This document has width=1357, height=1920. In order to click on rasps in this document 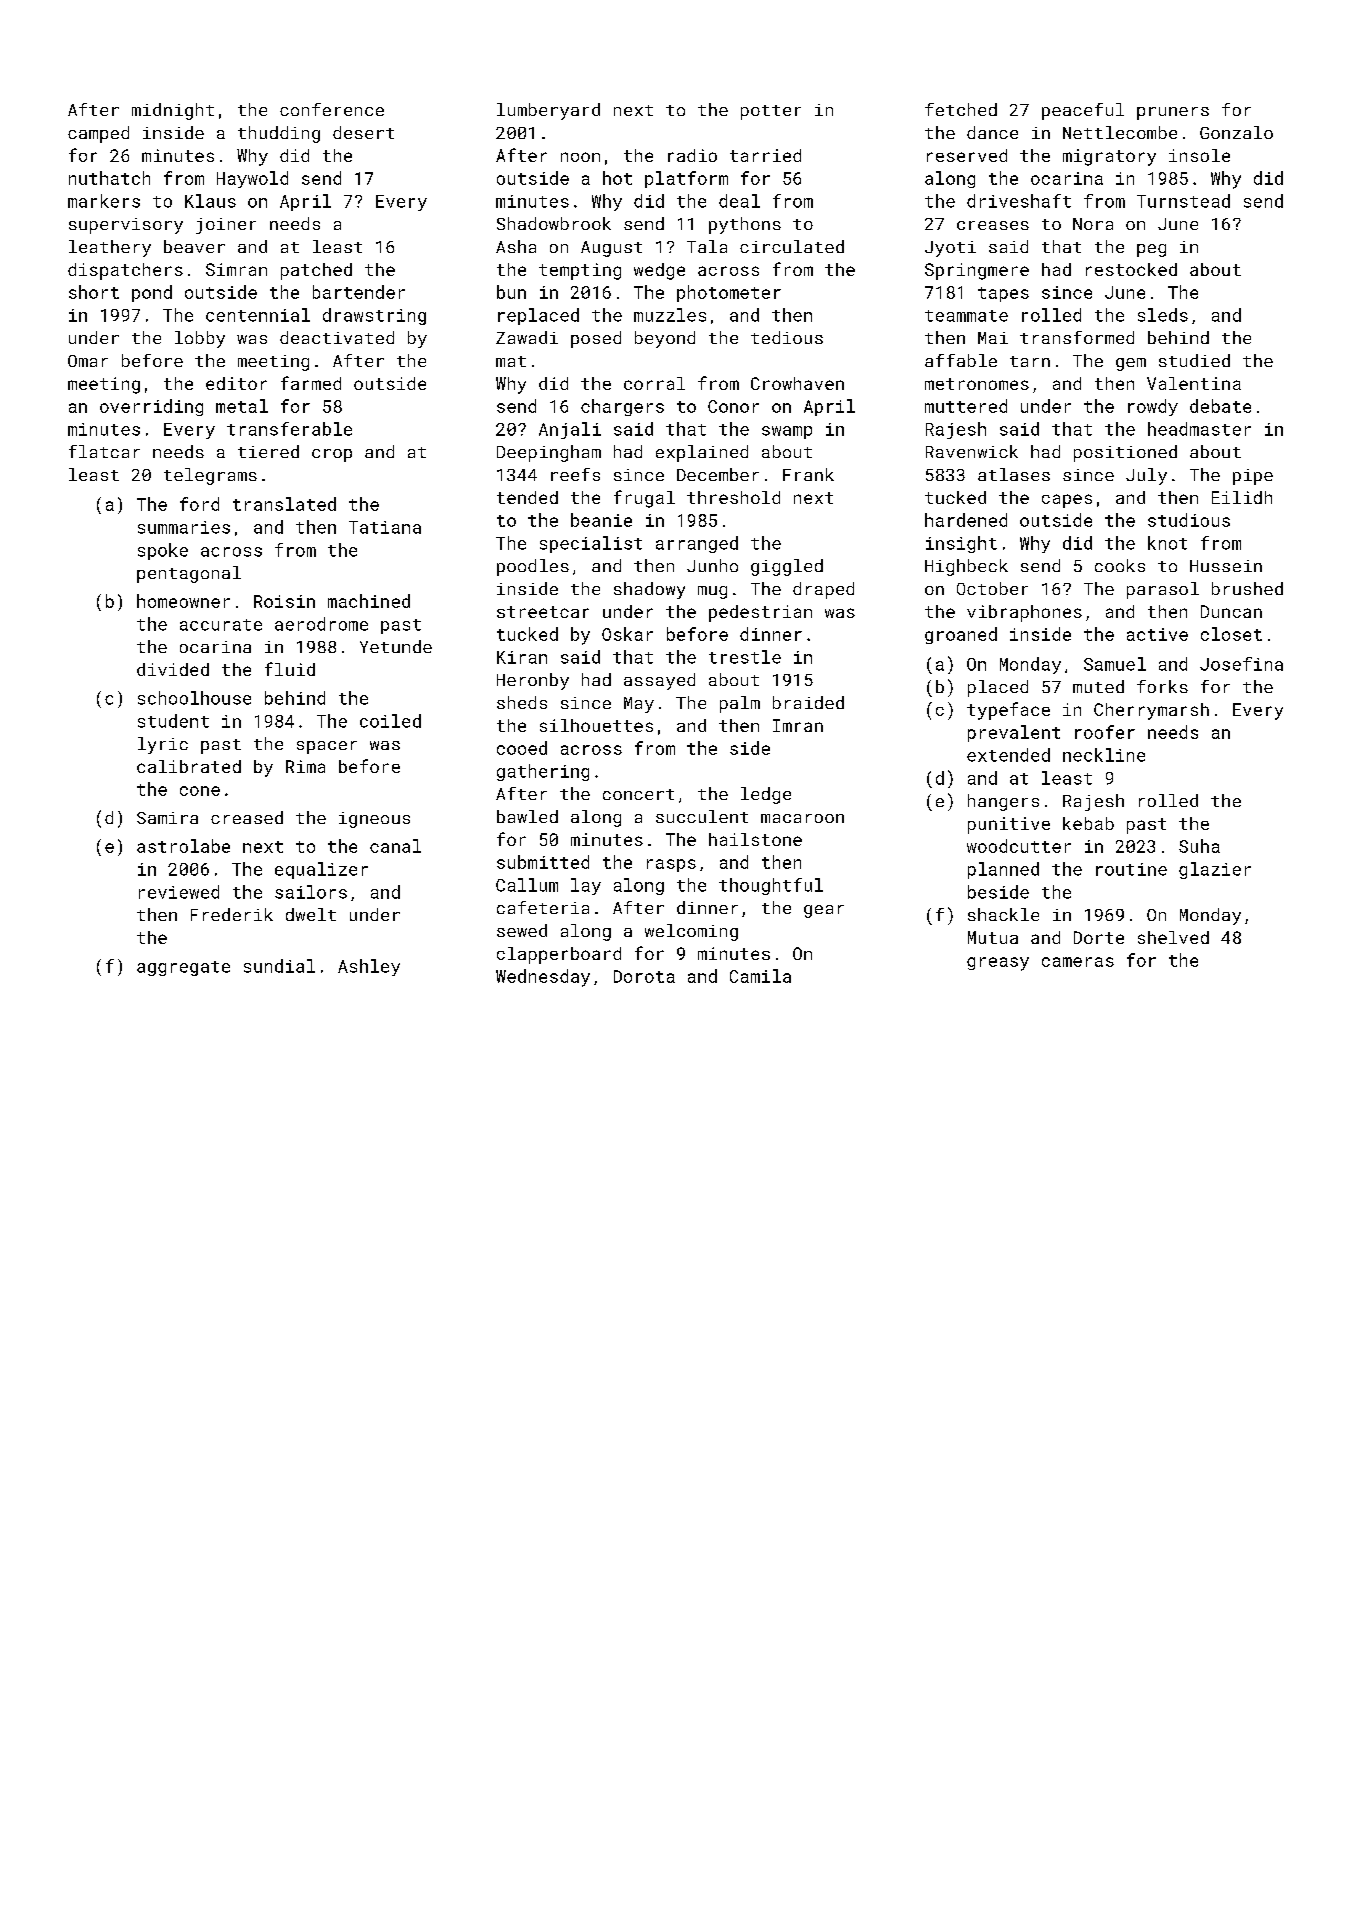, I will do `click(671, 865)`.
